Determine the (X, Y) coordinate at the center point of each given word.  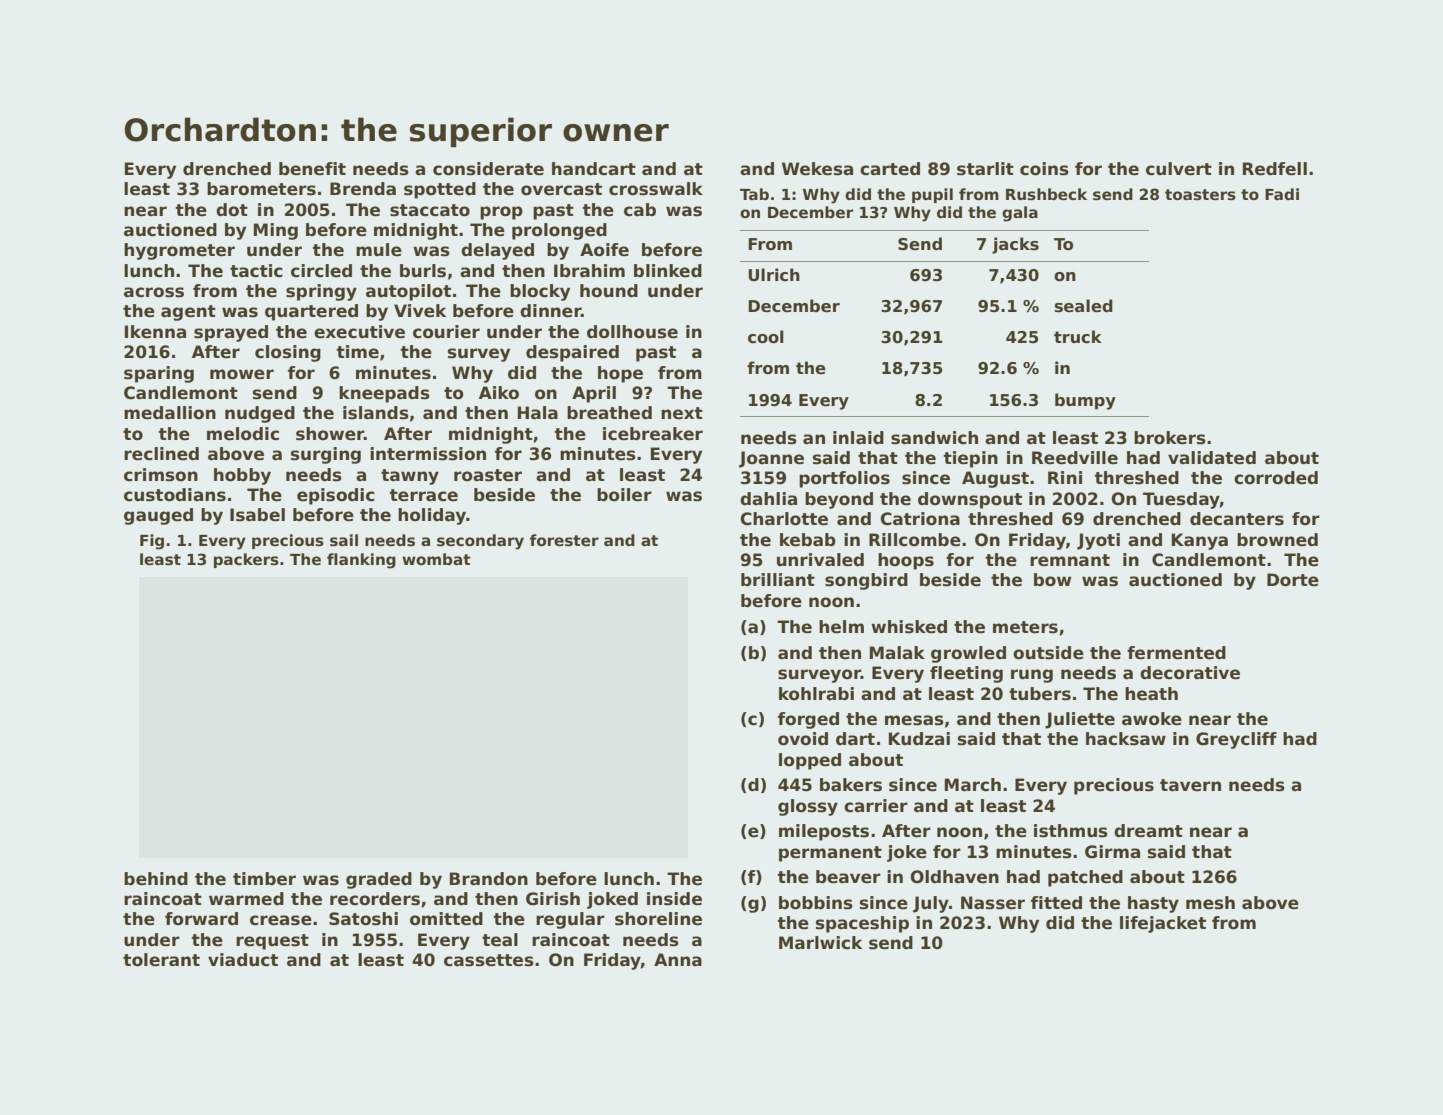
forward (201, 919)
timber (264, 879)
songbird (866, 581)
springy (321, 292)
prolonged (559, 231)
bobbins (816, 903)
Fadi (1282, 194)
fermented (1176, 653)
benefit (312, 169)
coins (1044, 169)
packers (246, 560)
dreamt (1148, 831)
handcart (594, 169)
